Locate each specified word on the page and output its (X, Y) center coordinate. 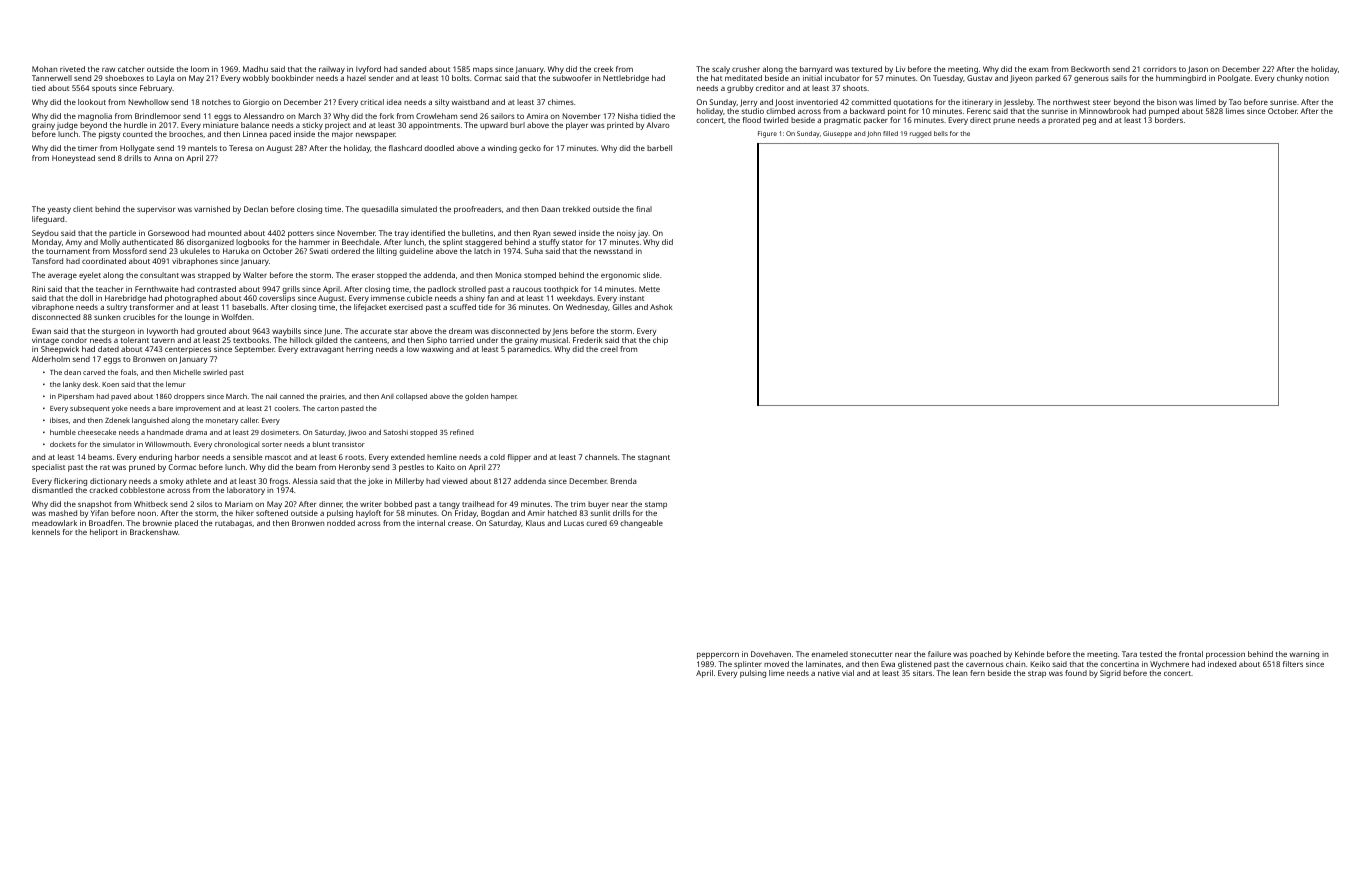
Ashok (661, 307)
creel (609, 349)
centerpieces (188, 350)
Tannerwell (52, 78)
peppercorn (718, 656)
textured (867, 69)
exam (1038, 70)
